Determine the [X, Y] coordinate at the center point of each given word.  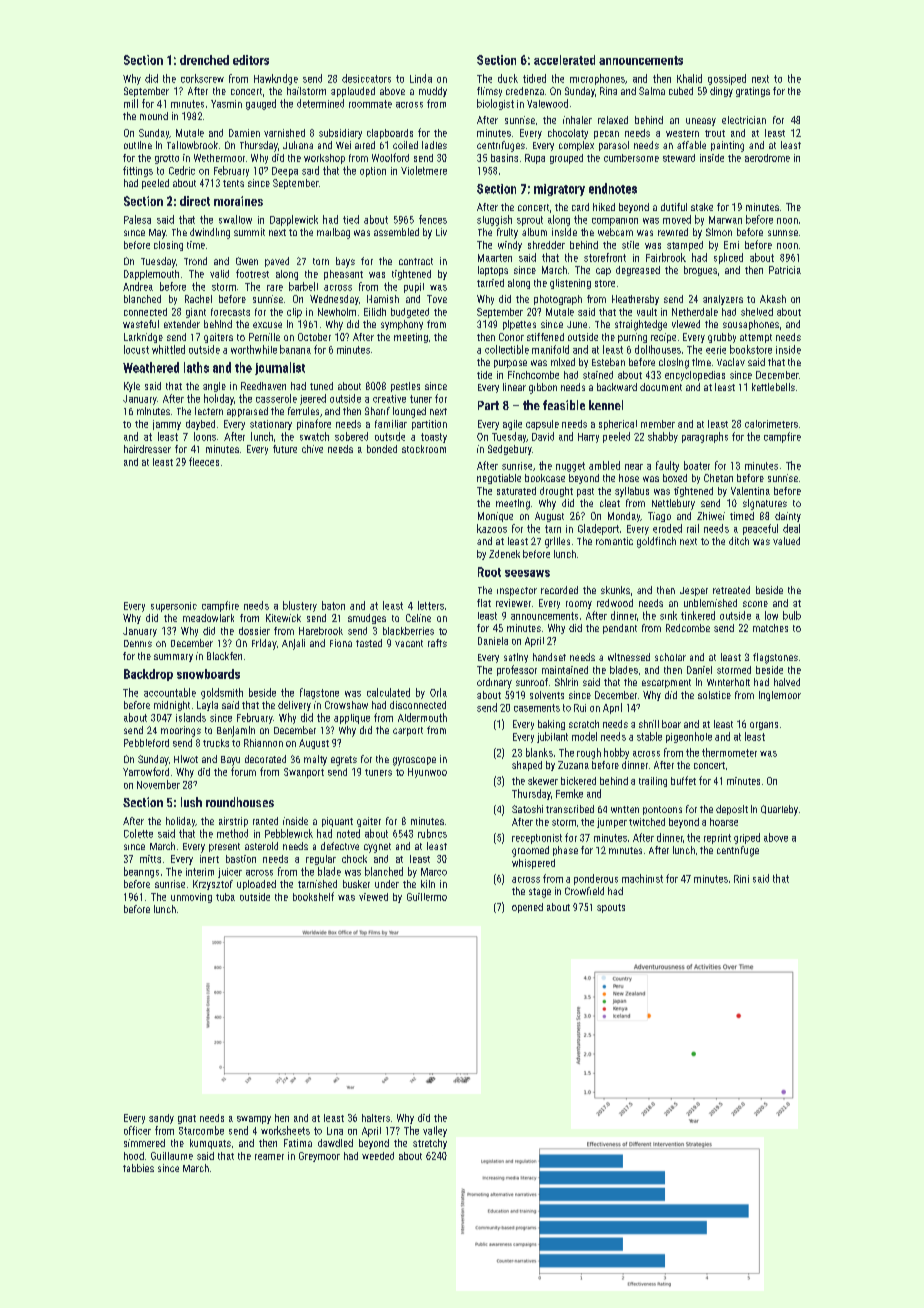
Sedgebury [510, 450]
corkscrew [202, 78]
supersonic [174, 607]
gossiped [727, 79]
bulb [792, 615]
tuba [225, 897]
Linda [421, 78]
